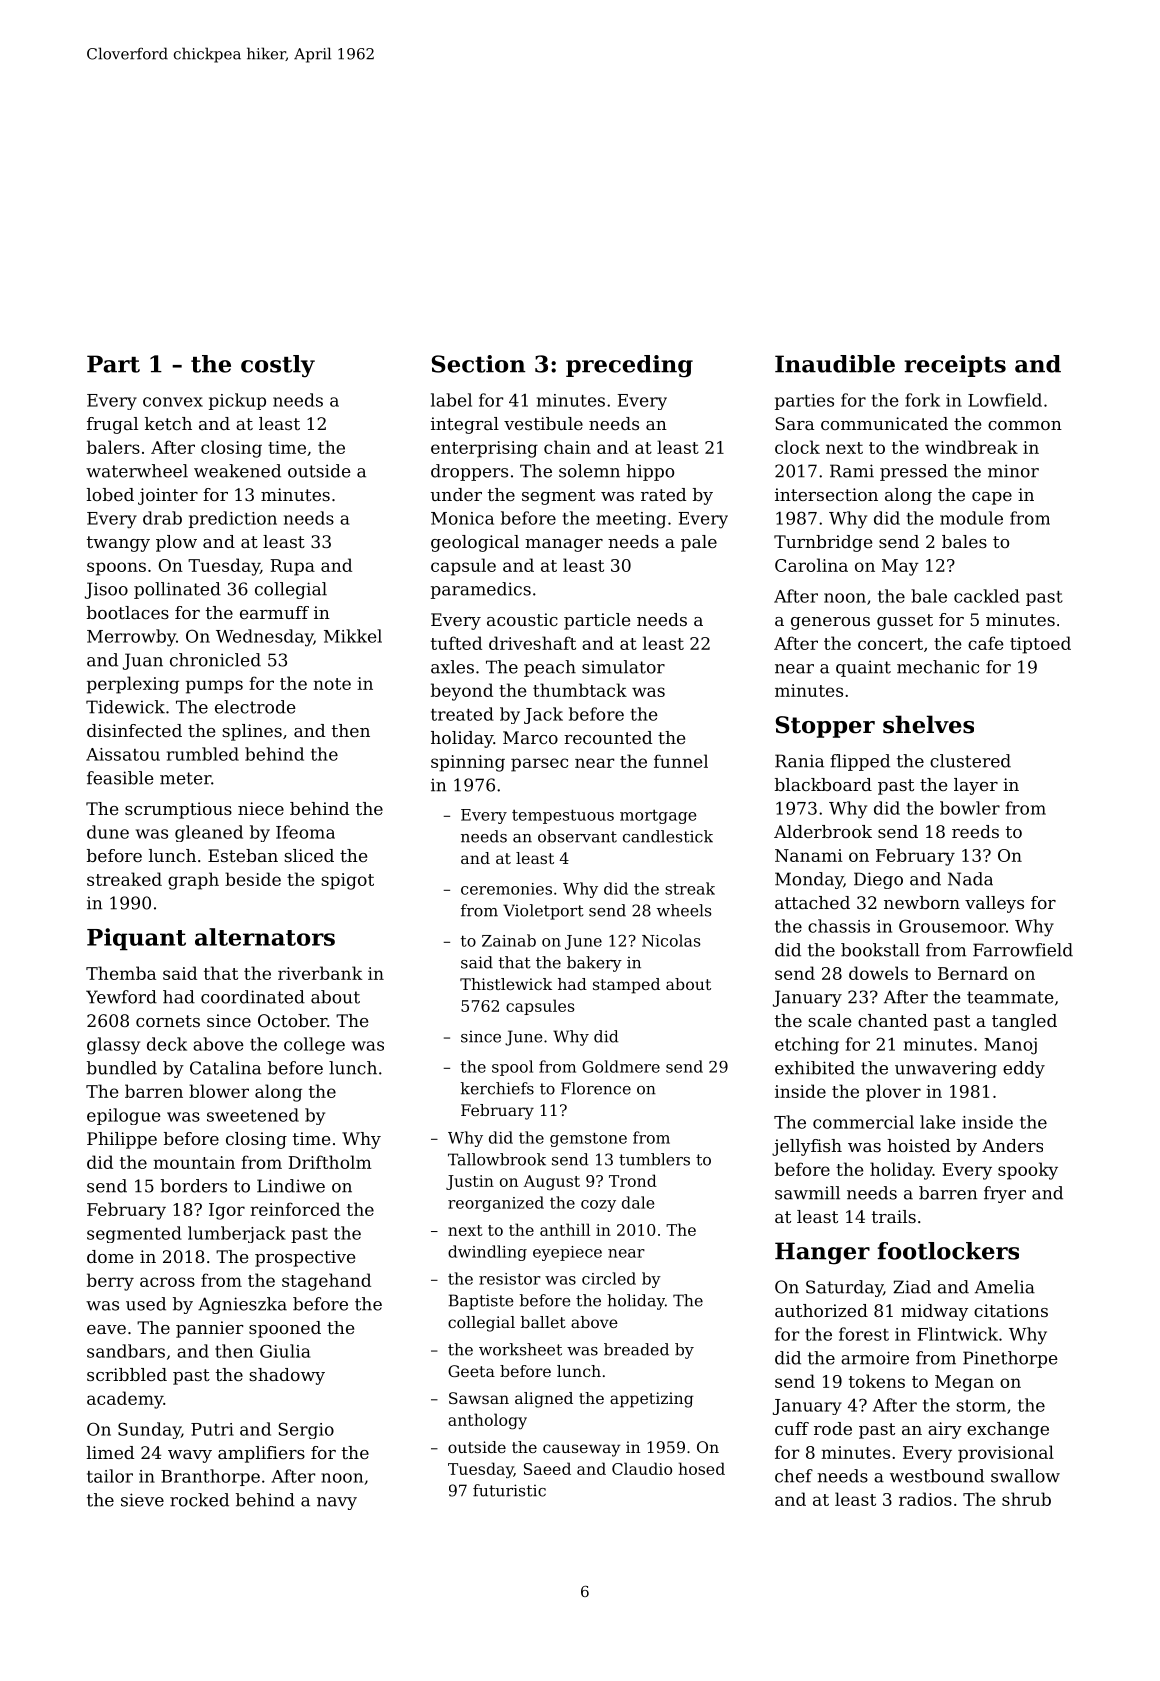 The image size is (1160, 1681). What do you see at coordinates (544, 1400) in the document?
I see `aligned` at bounding box center [544, 1400].
